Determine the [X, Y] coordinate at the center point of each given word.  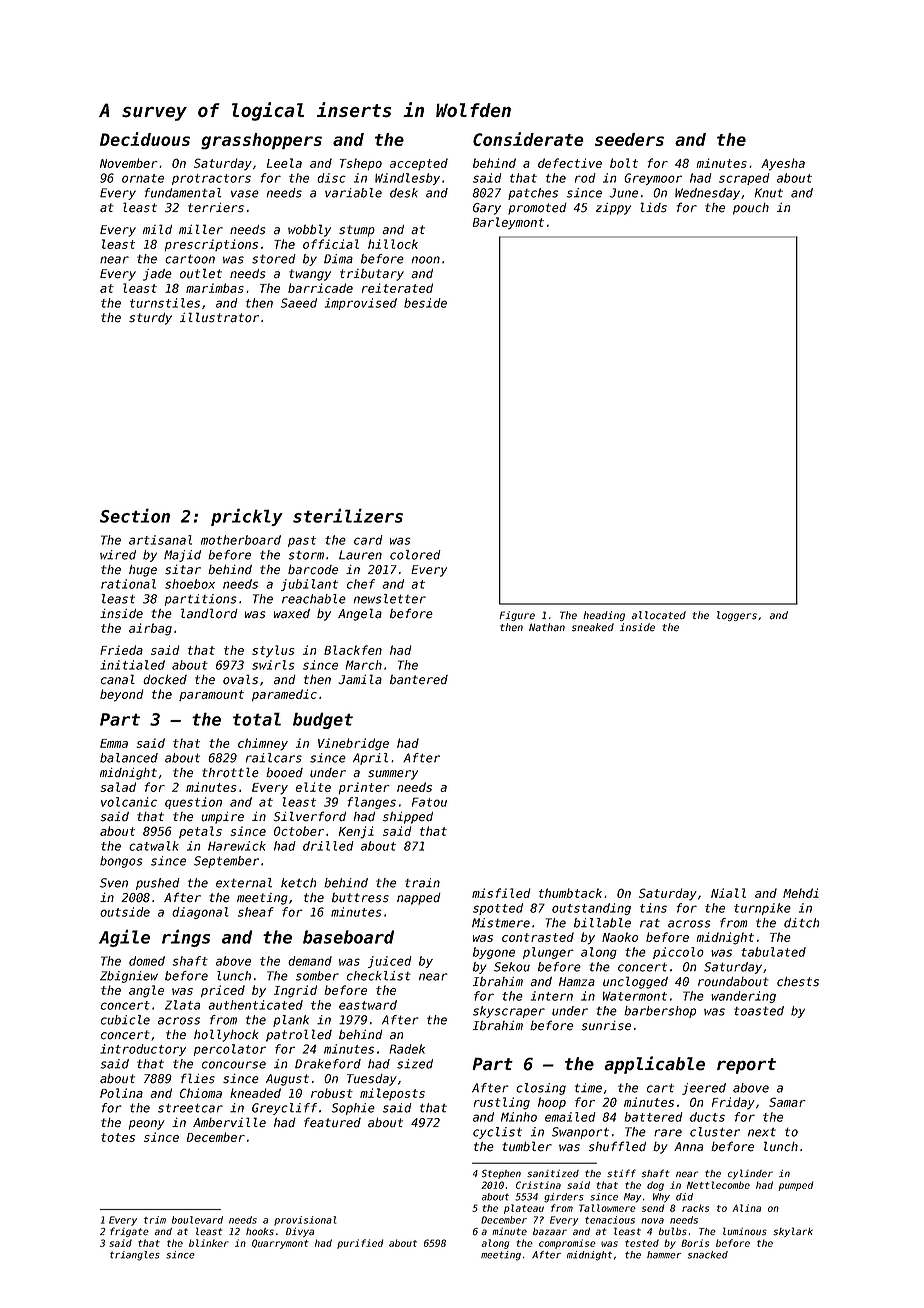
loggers [737, 616]
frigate [129, 1232]
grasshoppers [261, 141]
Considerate [528, 139]
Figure [517, 616]
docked [165, 680]
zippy [613, 209]
